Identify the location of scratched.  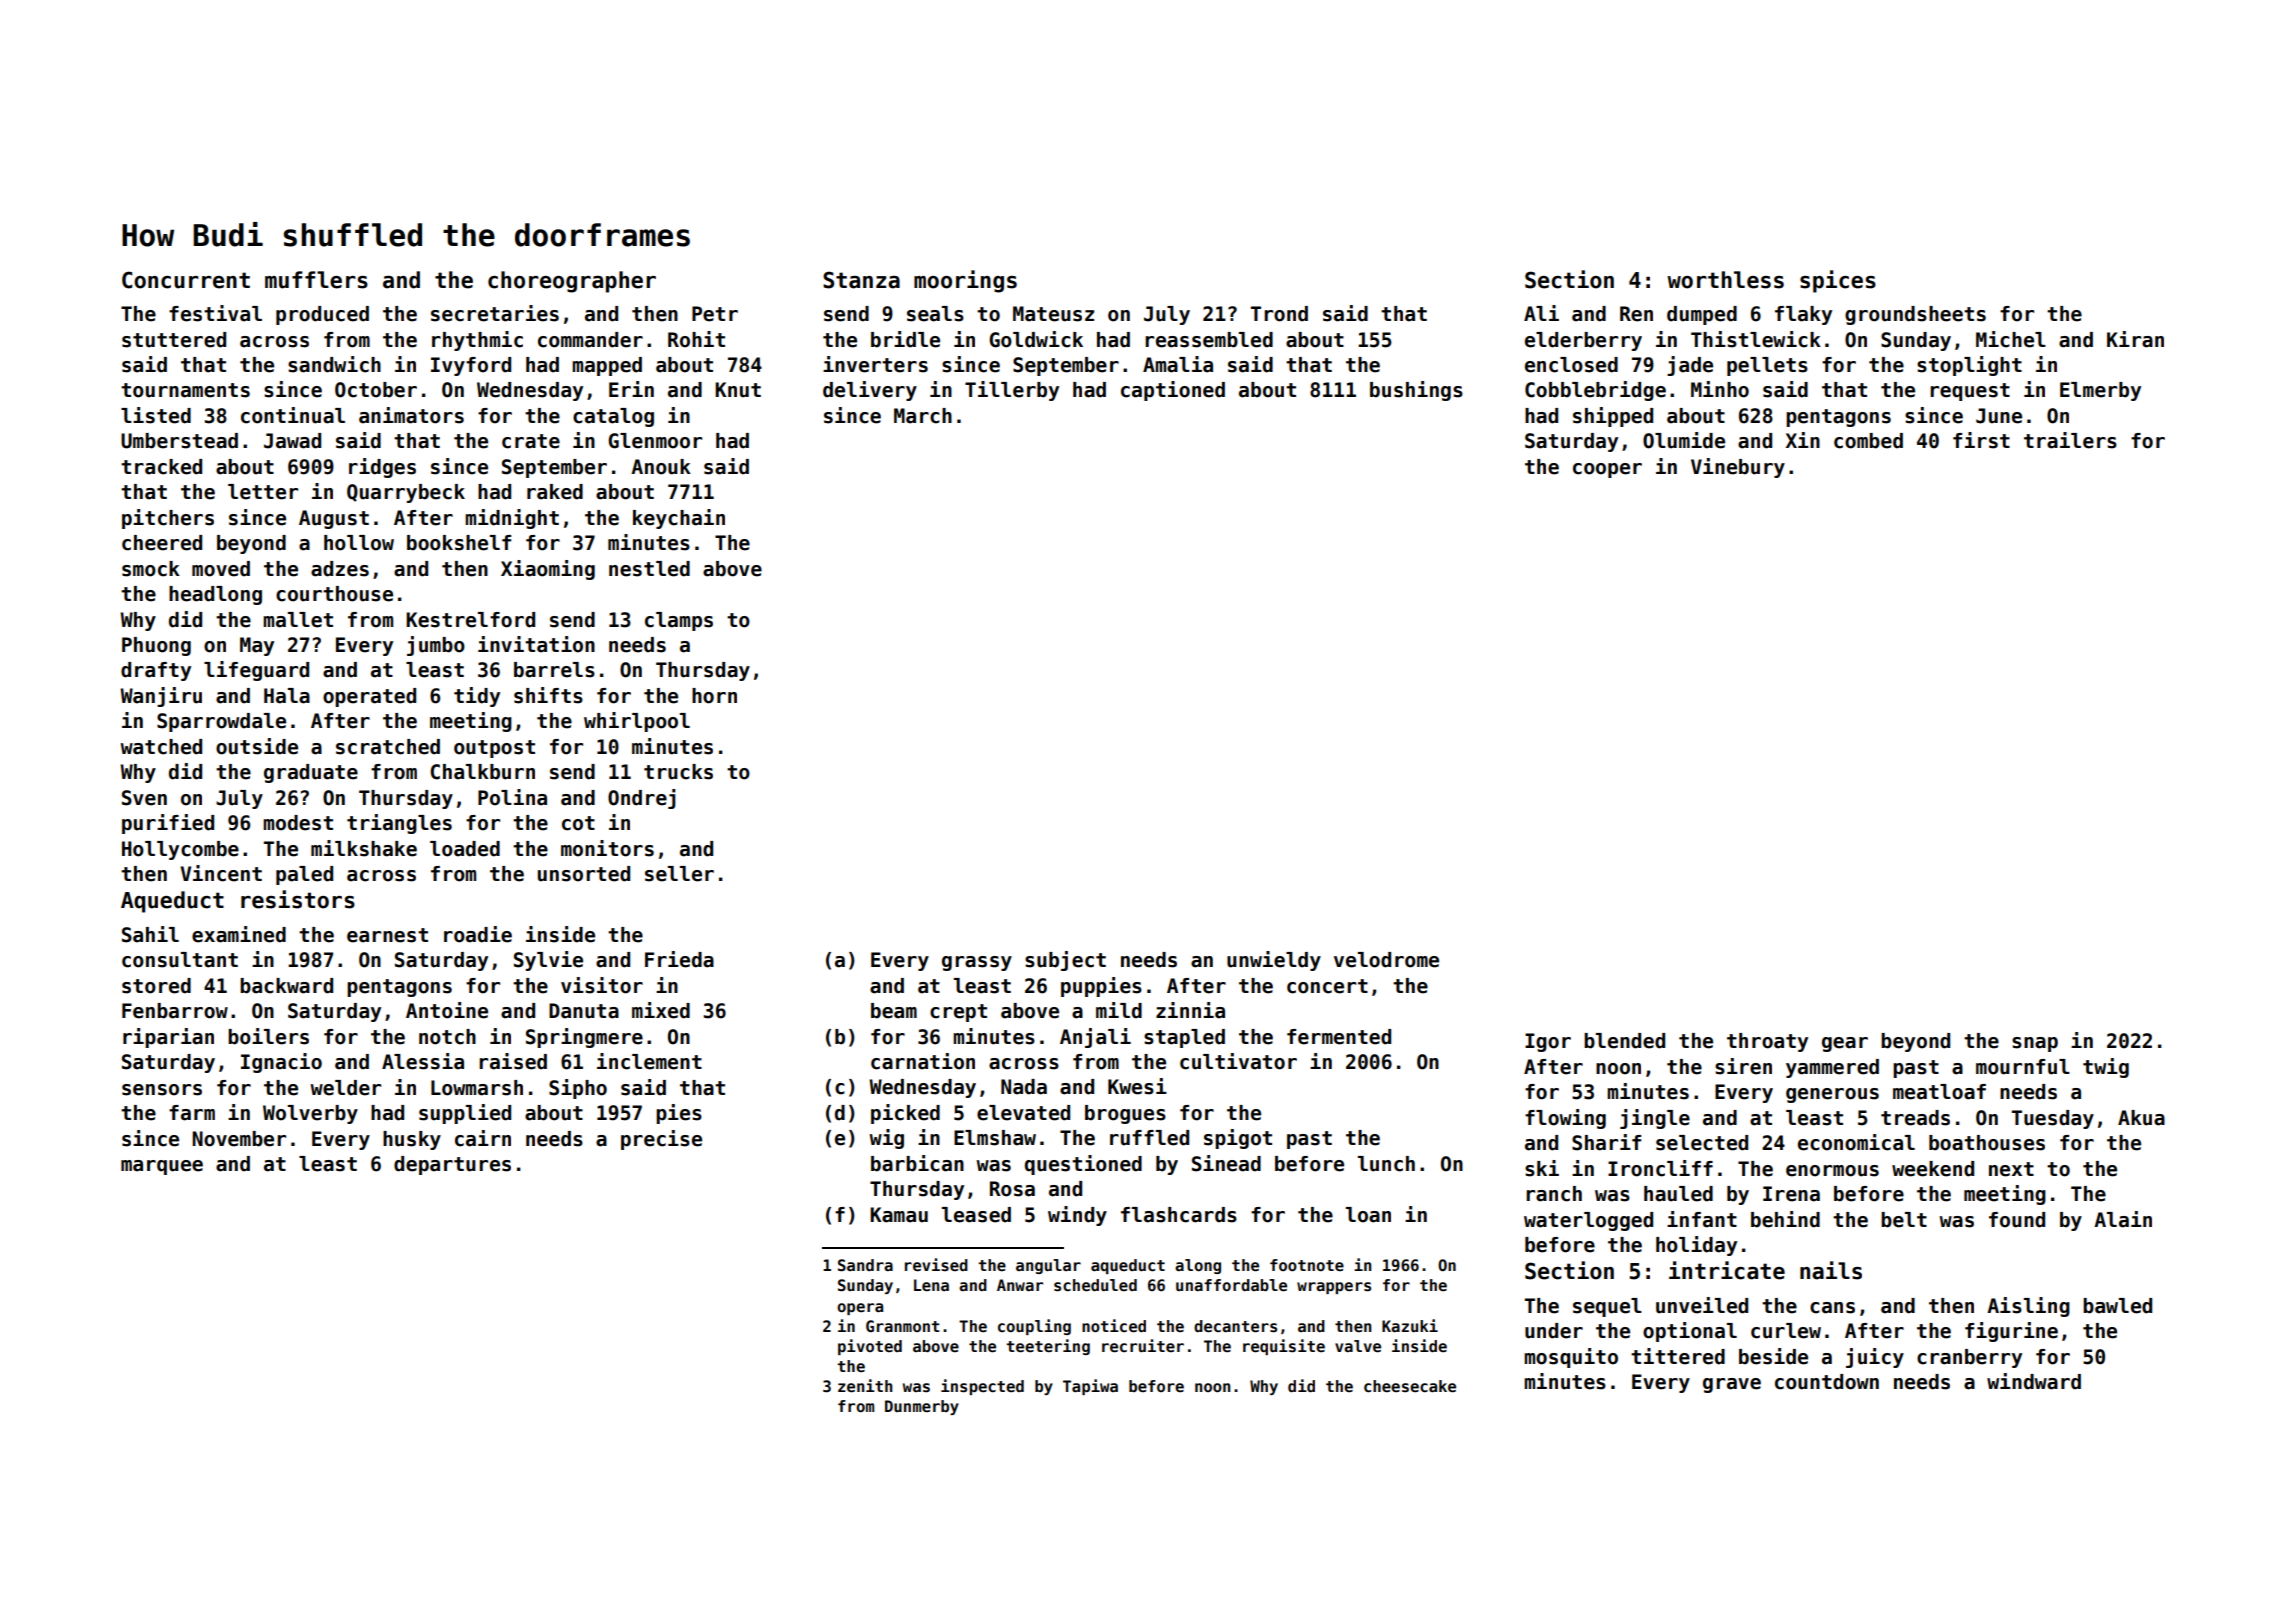
(388, 747).
